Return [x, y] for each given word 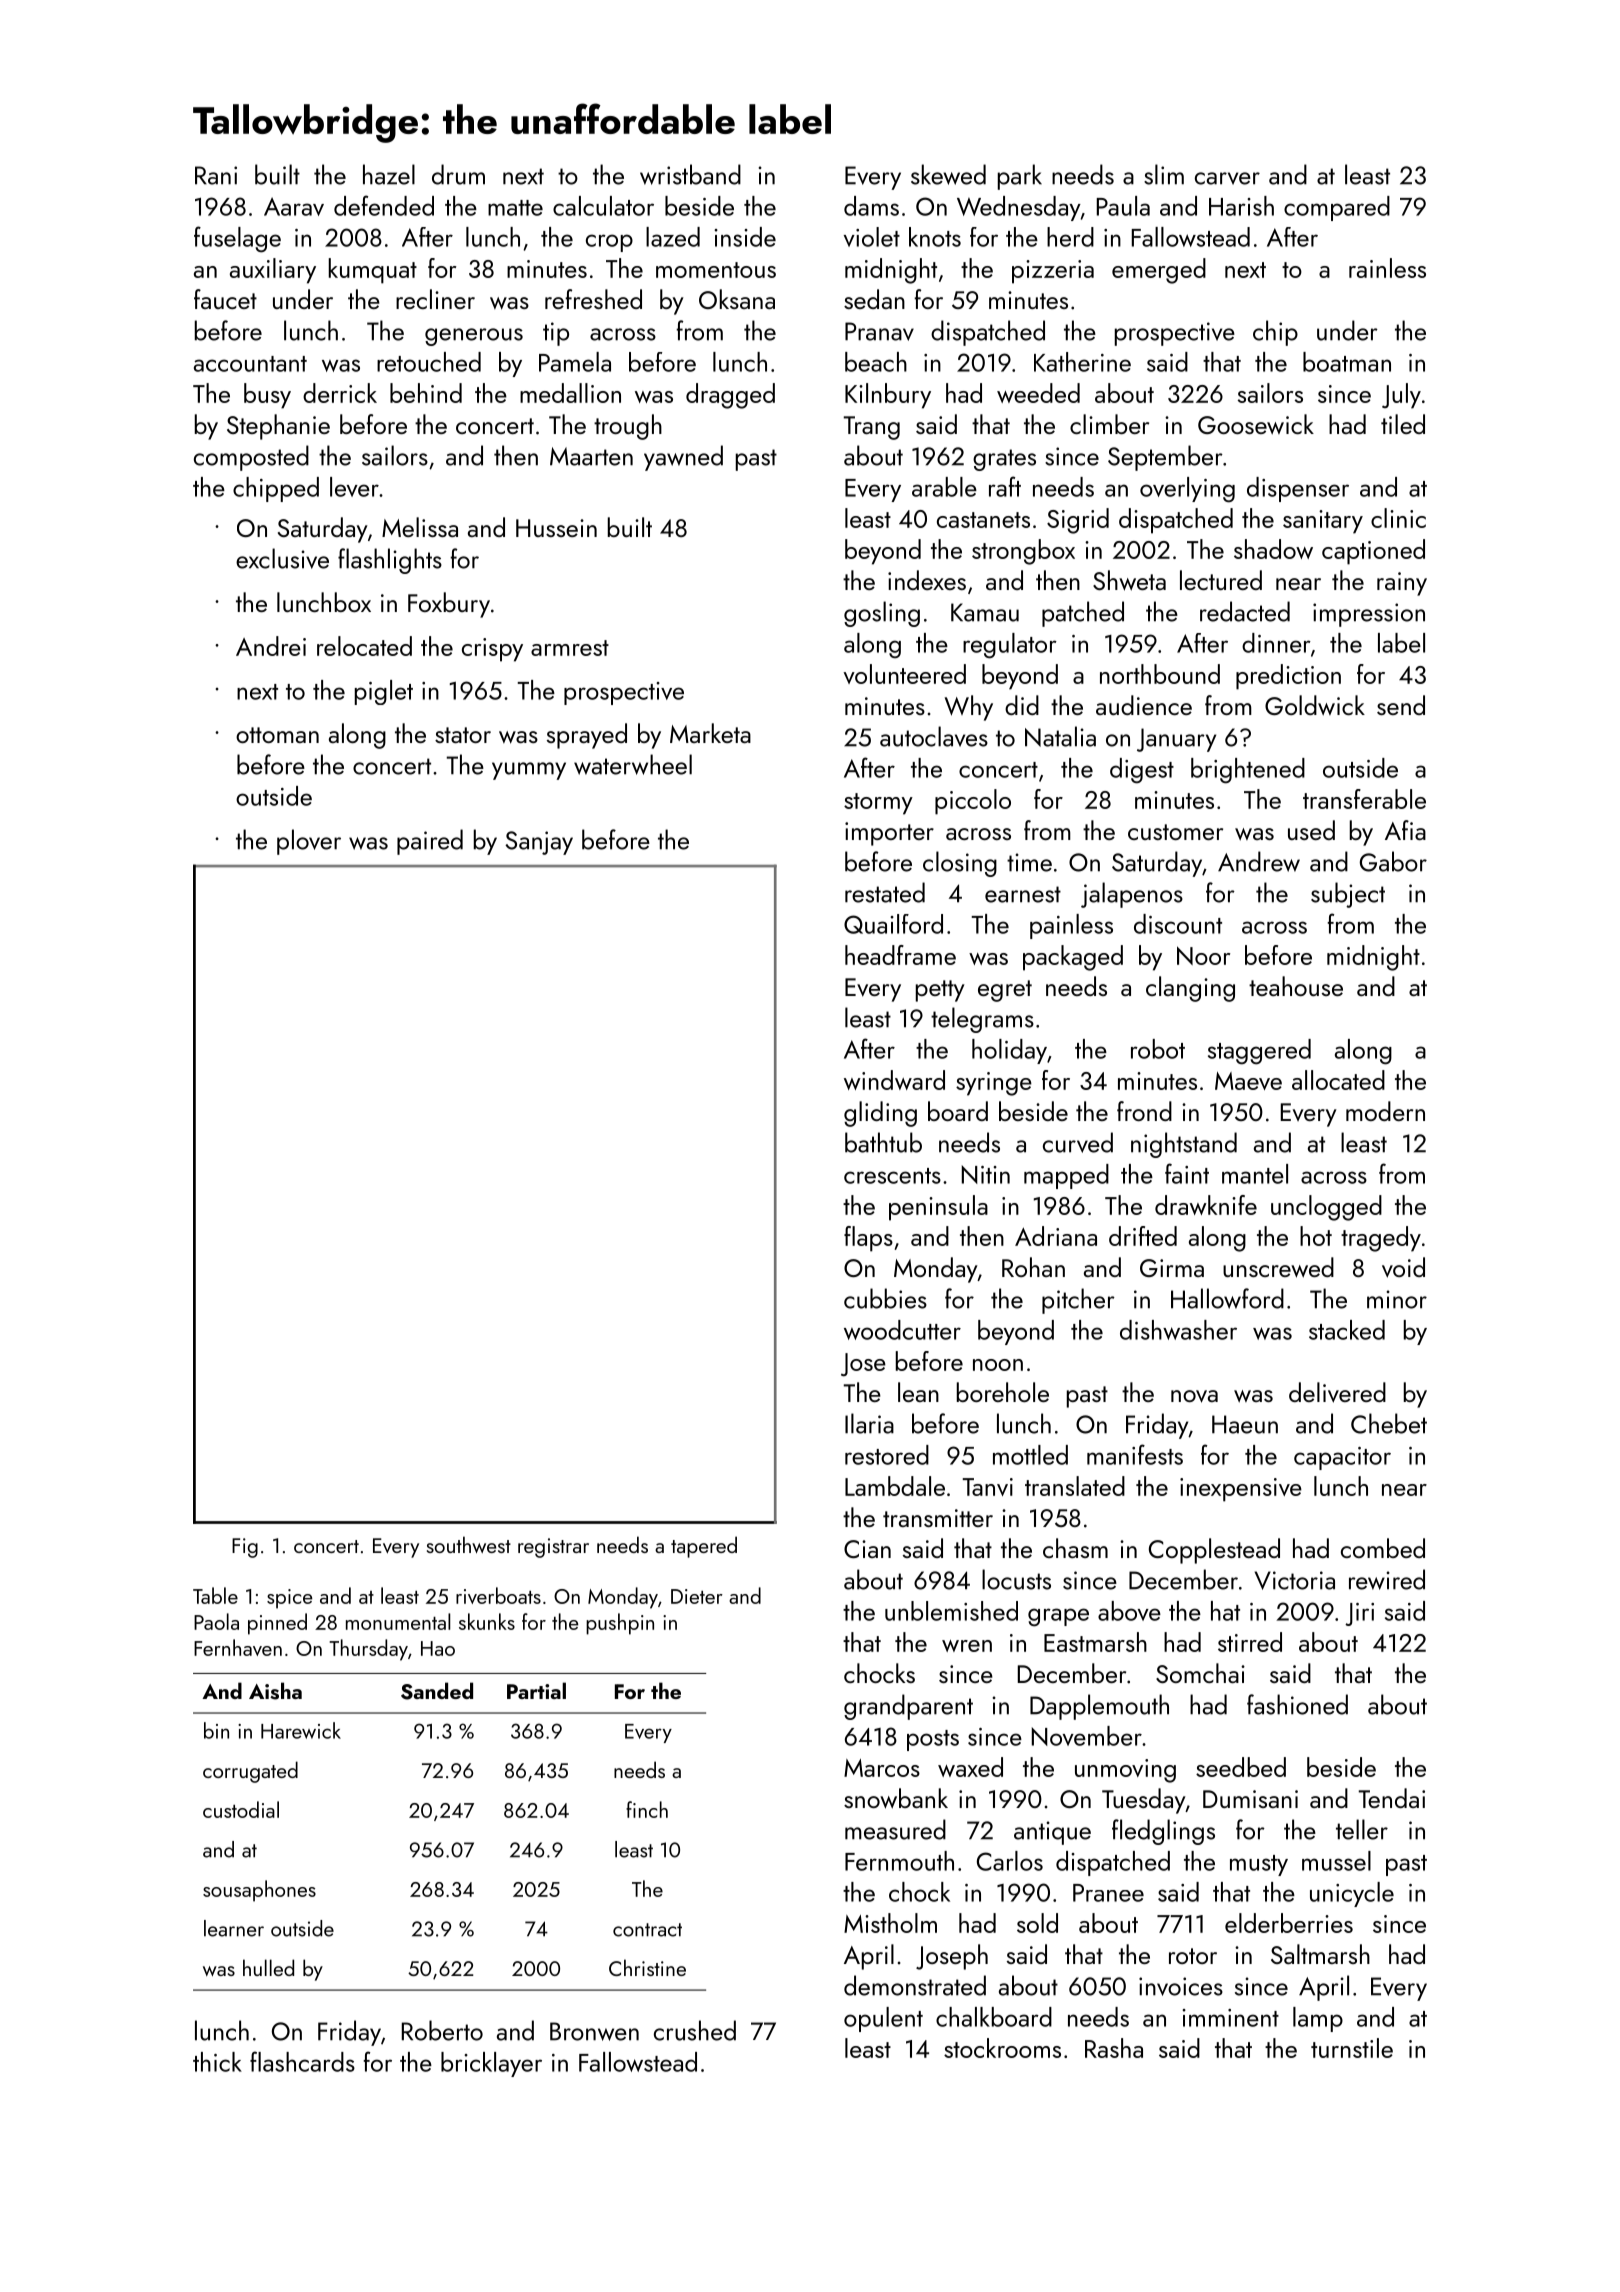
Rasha [1114, 2048]
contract [647, 1930]
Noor [1203, 955]
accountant [250, 364]
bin [216, 1730]
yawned [683, 458]
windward [894, 1080]
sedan [874, 299]
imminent [1230, 2018]
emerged [1159, 271]
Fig [245, 1548]
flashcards [302, 2061]
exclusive [282, 558]
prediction [1288, 677]
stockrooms [1002, 2048]
